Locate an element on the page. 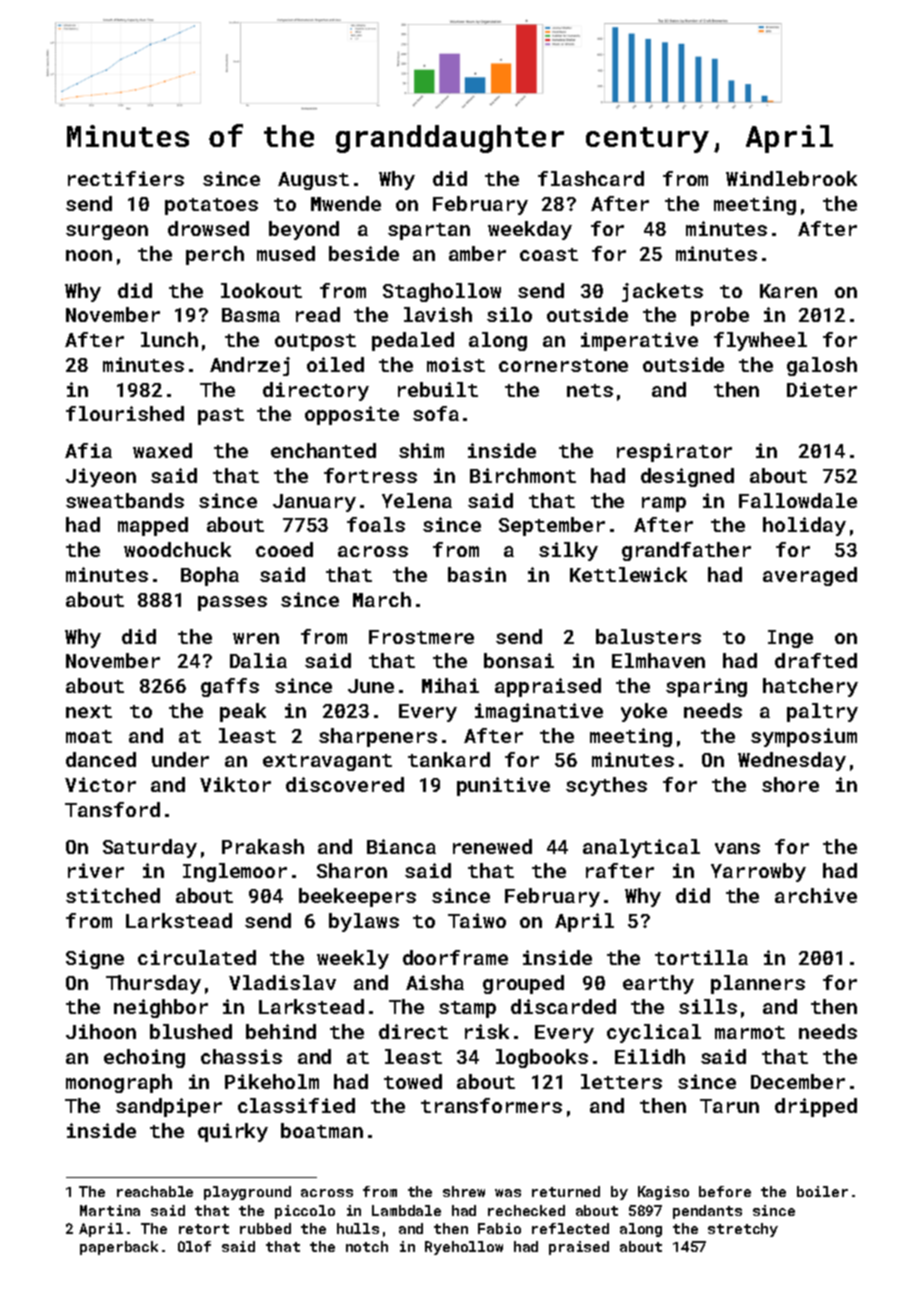 The width and height of the image is (924, 1314). Staghollow is located at coordinates (442, 292).
